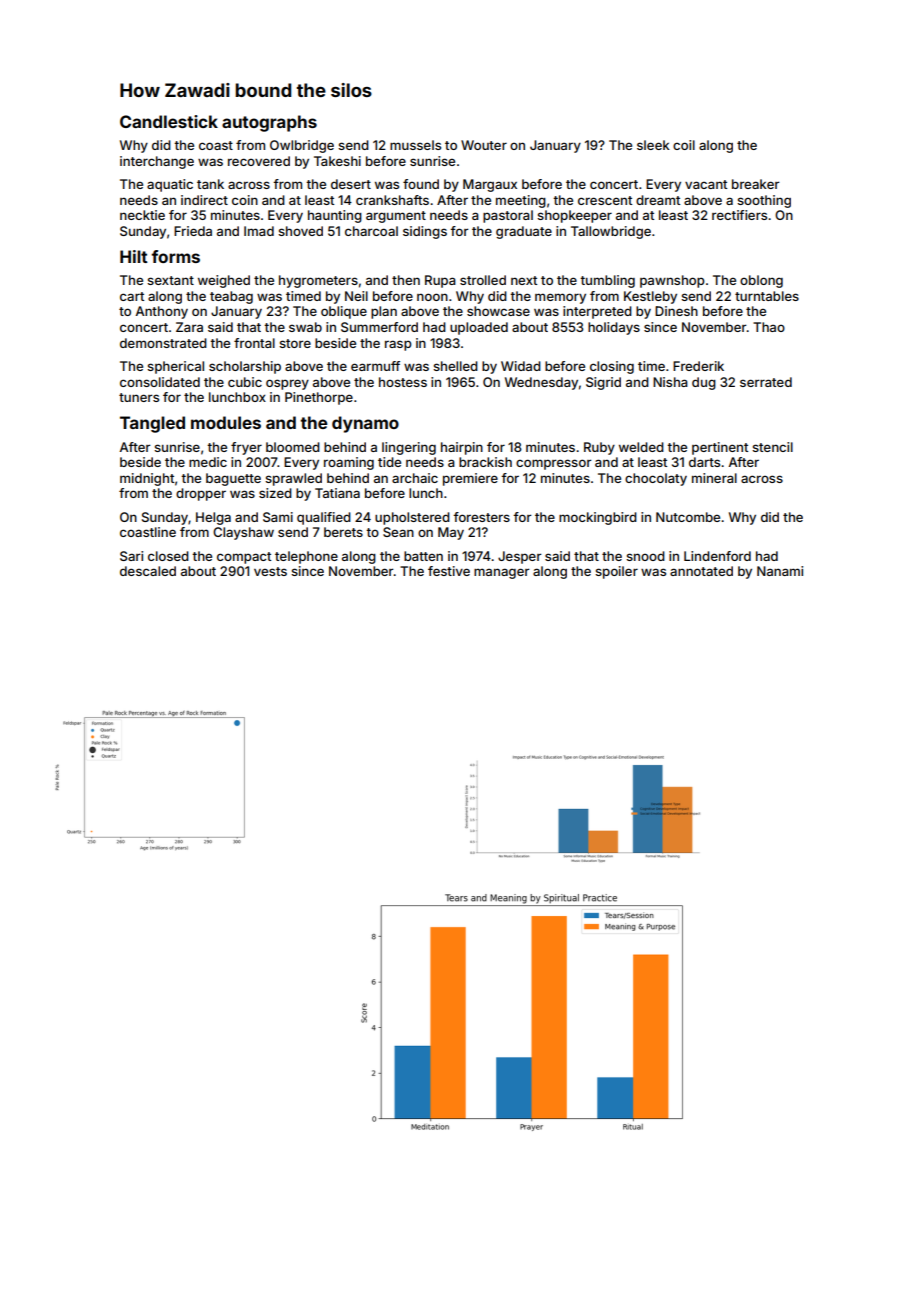  I want to click on Tangled, so click(152, 424).
